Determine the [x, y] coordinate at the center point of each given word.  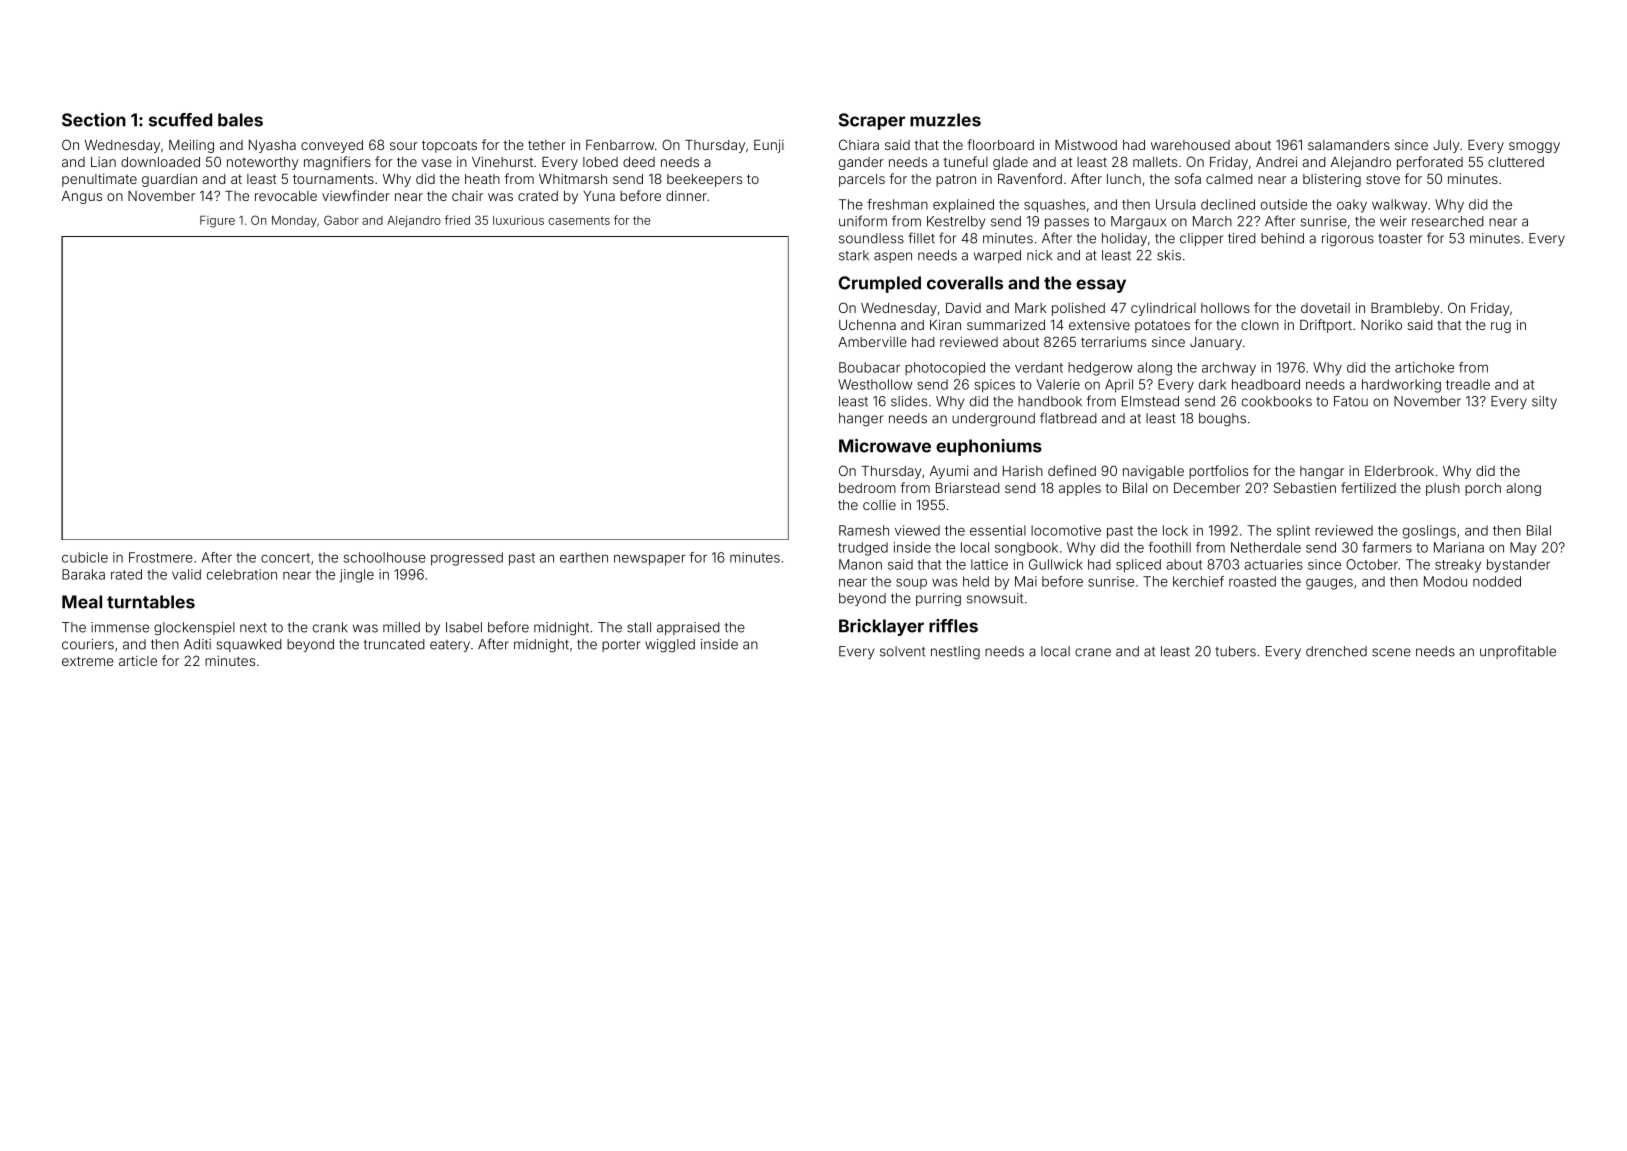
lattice [989, 564]
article [138, 661]
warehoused [1190, 145]
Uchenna [867, 325]
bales [240, 120]
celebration [242, 574]
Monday [294, 222]
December [1207, 488]
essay [1101, 286]
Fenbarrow [620, 145]
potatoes [1162, 326]
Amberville [872, 342]
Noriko [1381, 325]
